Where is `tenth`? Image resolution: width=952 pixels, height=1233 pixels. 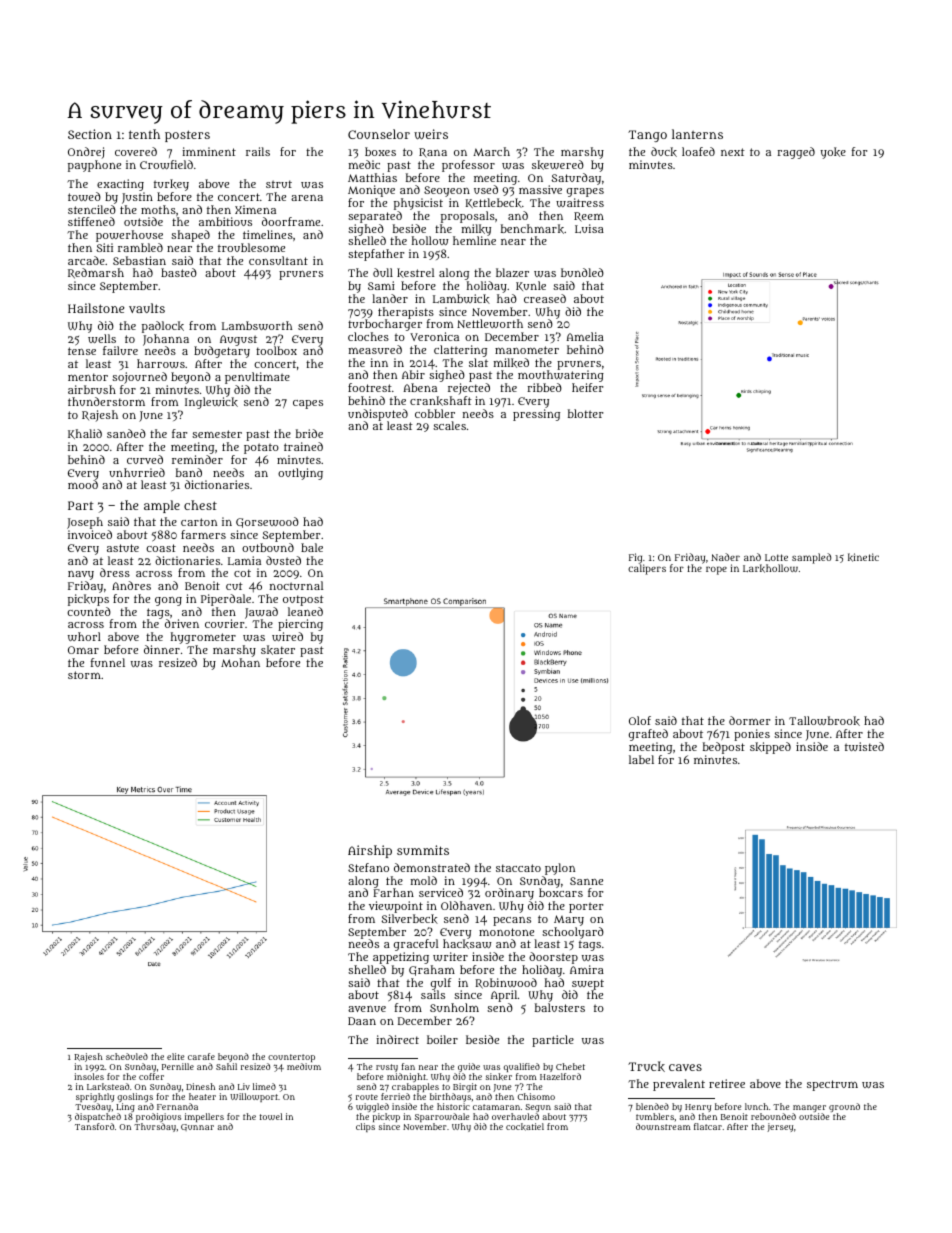 tenth is located at coordinates (144, 134).
